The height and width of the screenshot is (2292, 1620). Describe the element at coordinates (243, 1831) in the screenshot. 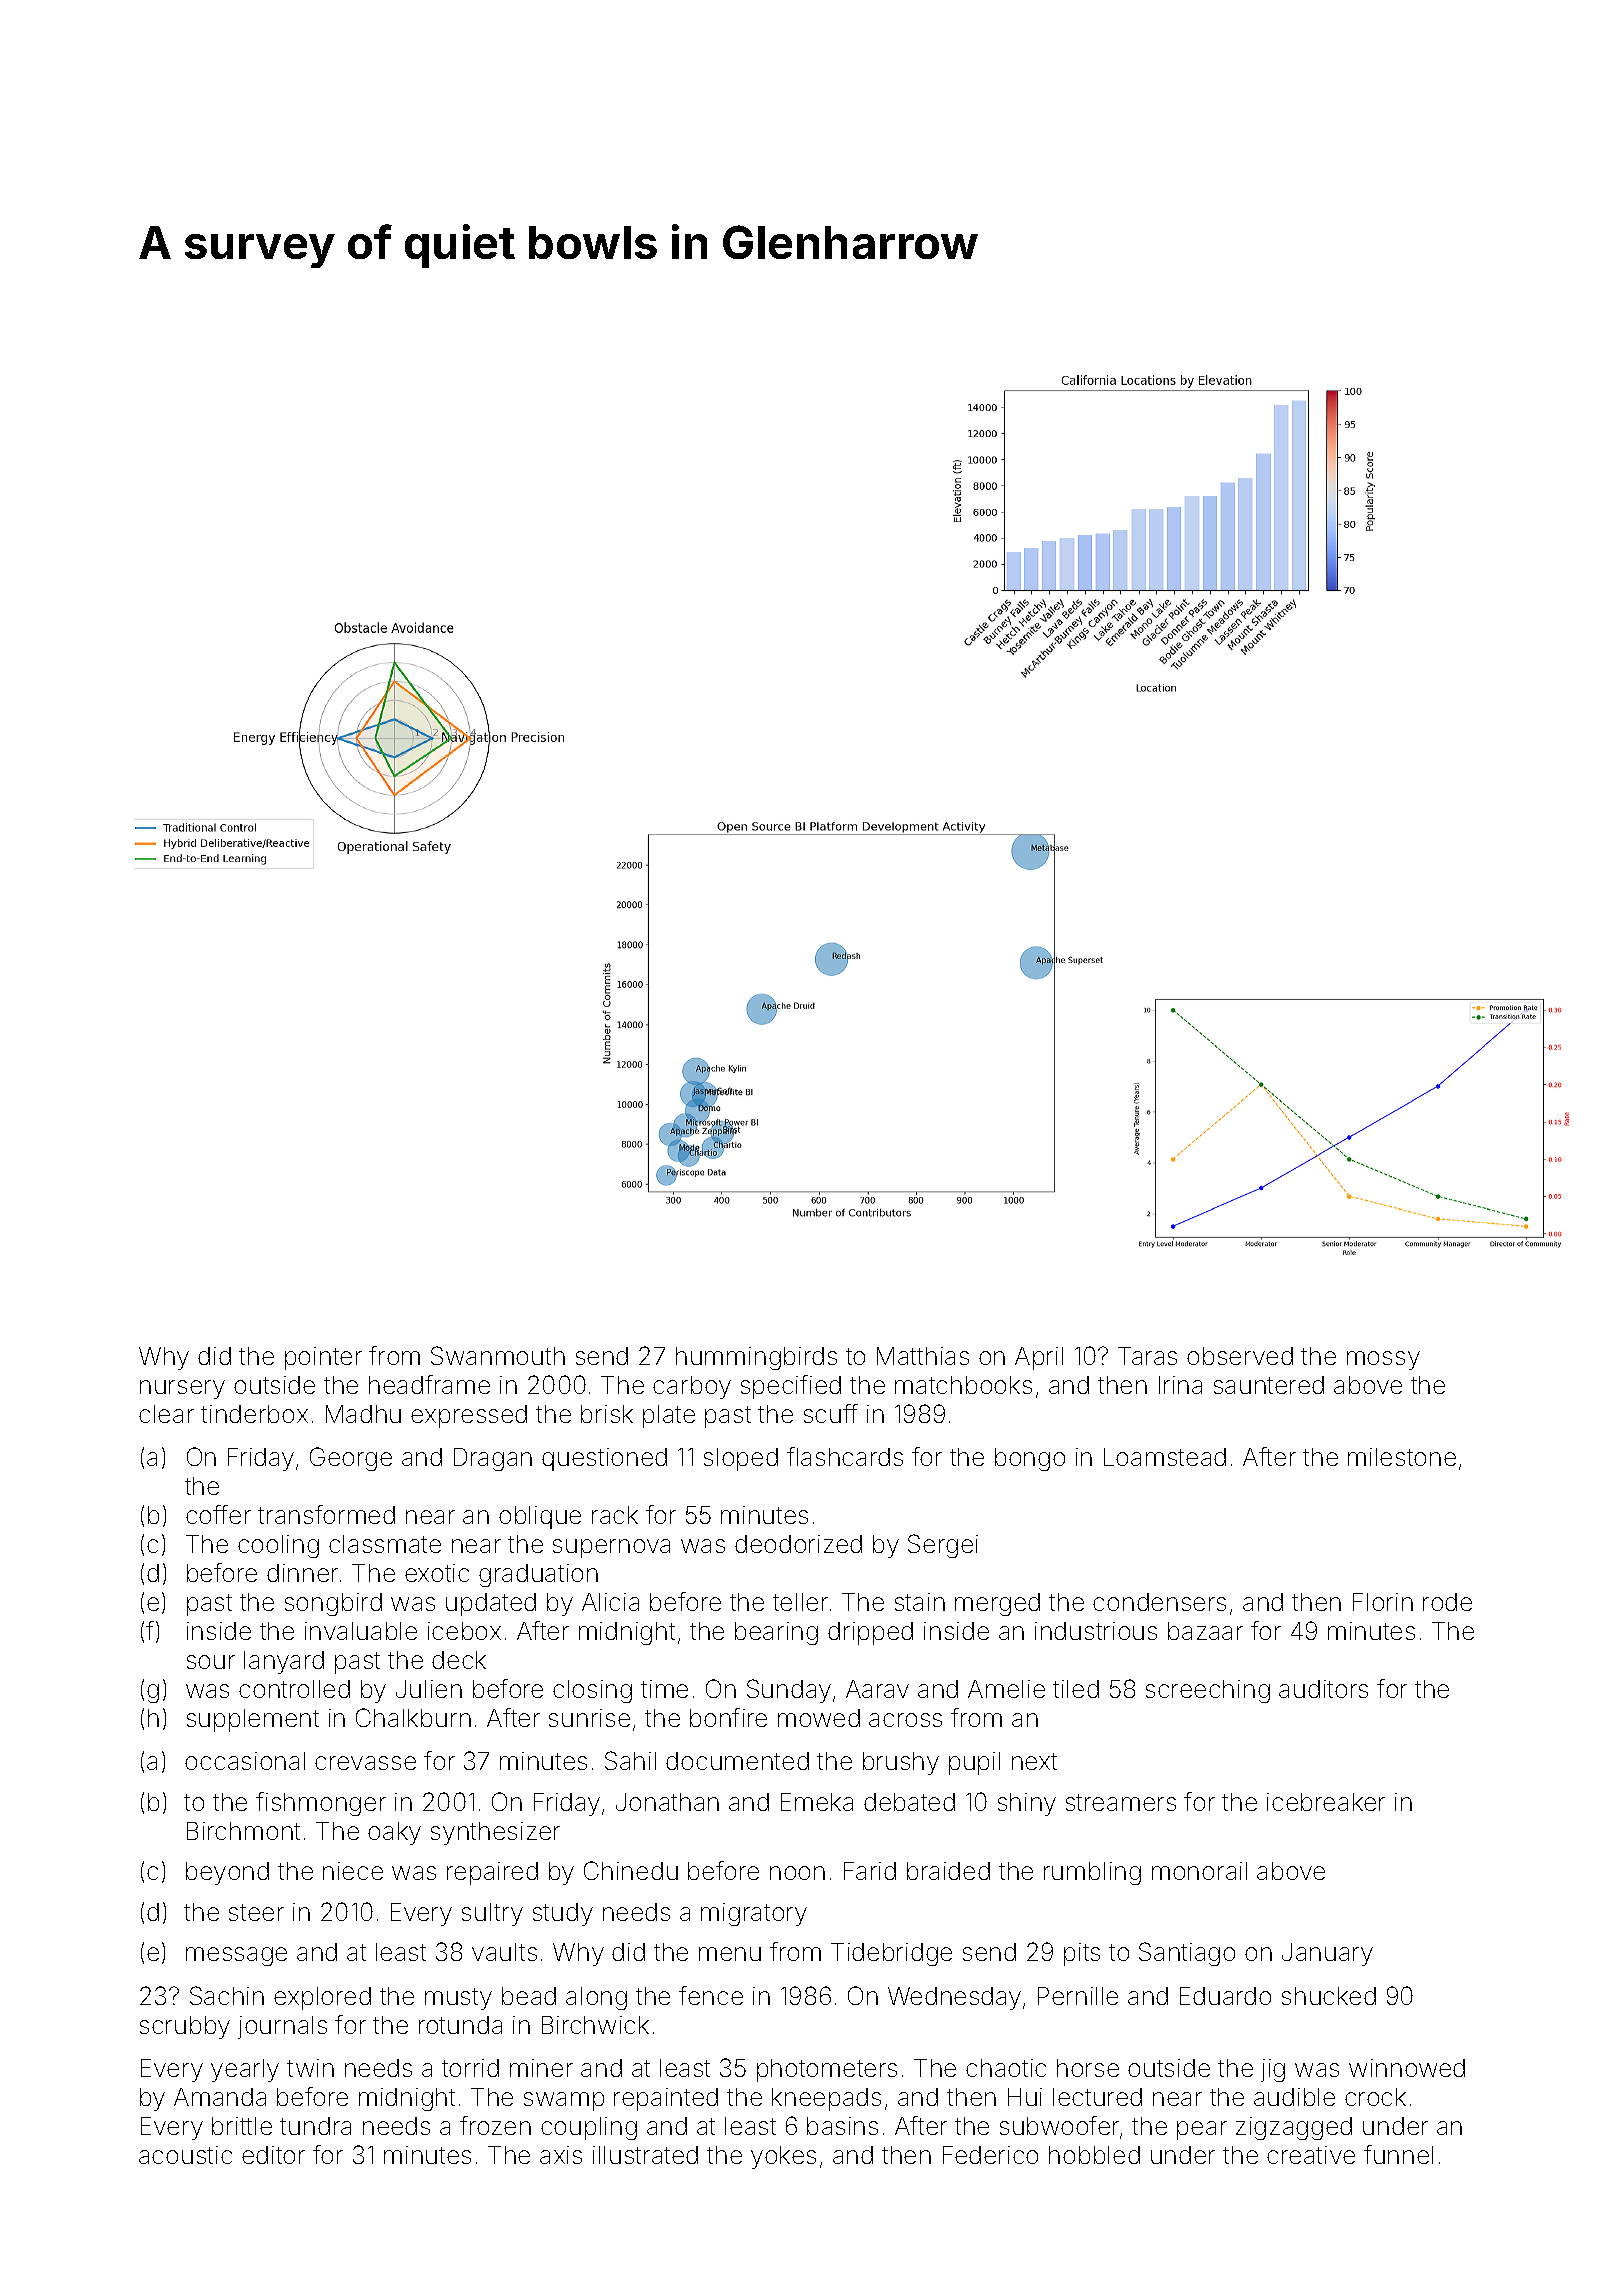

I see `Birchmont` at that location.
